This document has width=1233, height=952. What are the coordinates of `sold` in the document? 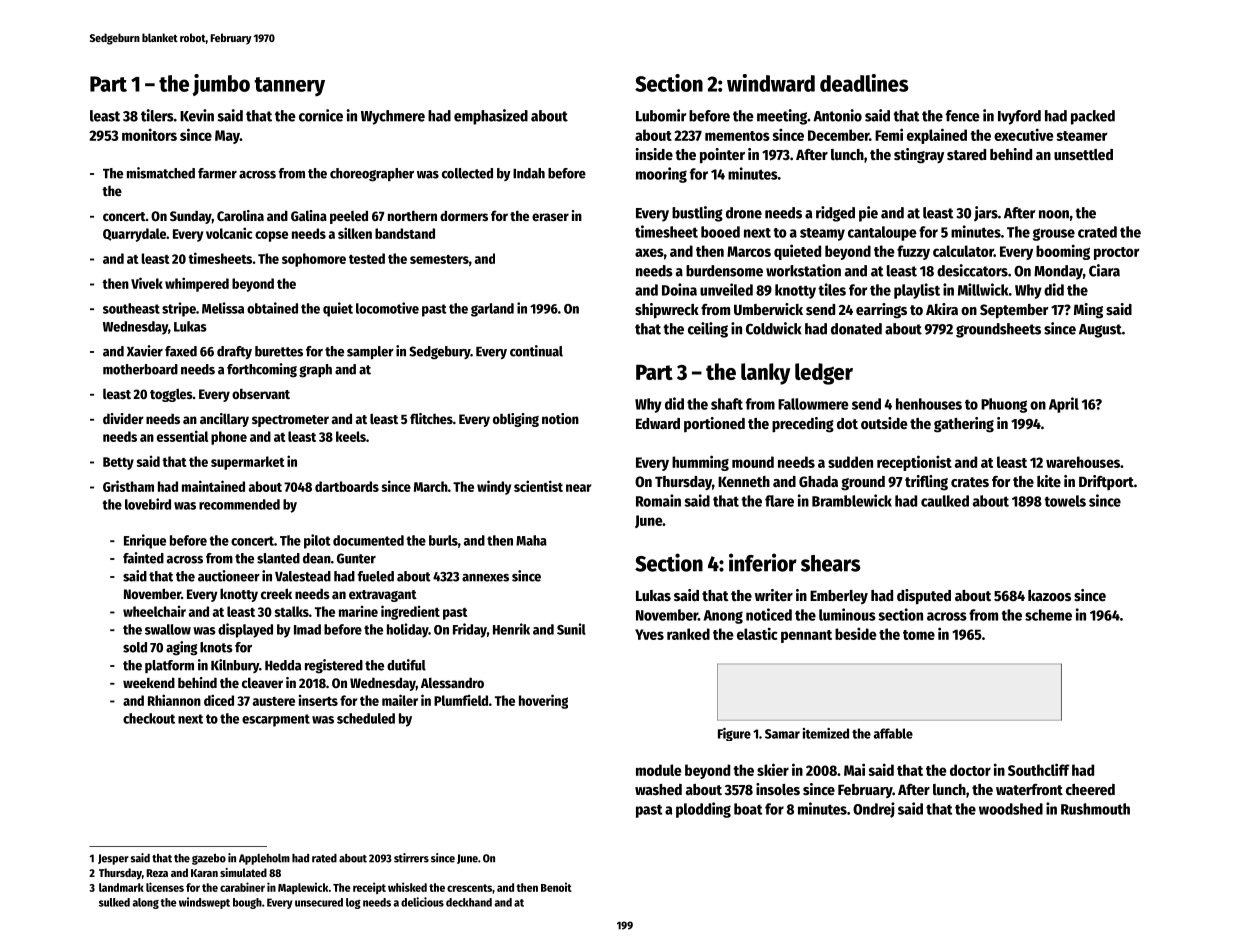 It's located at (135, 647).
